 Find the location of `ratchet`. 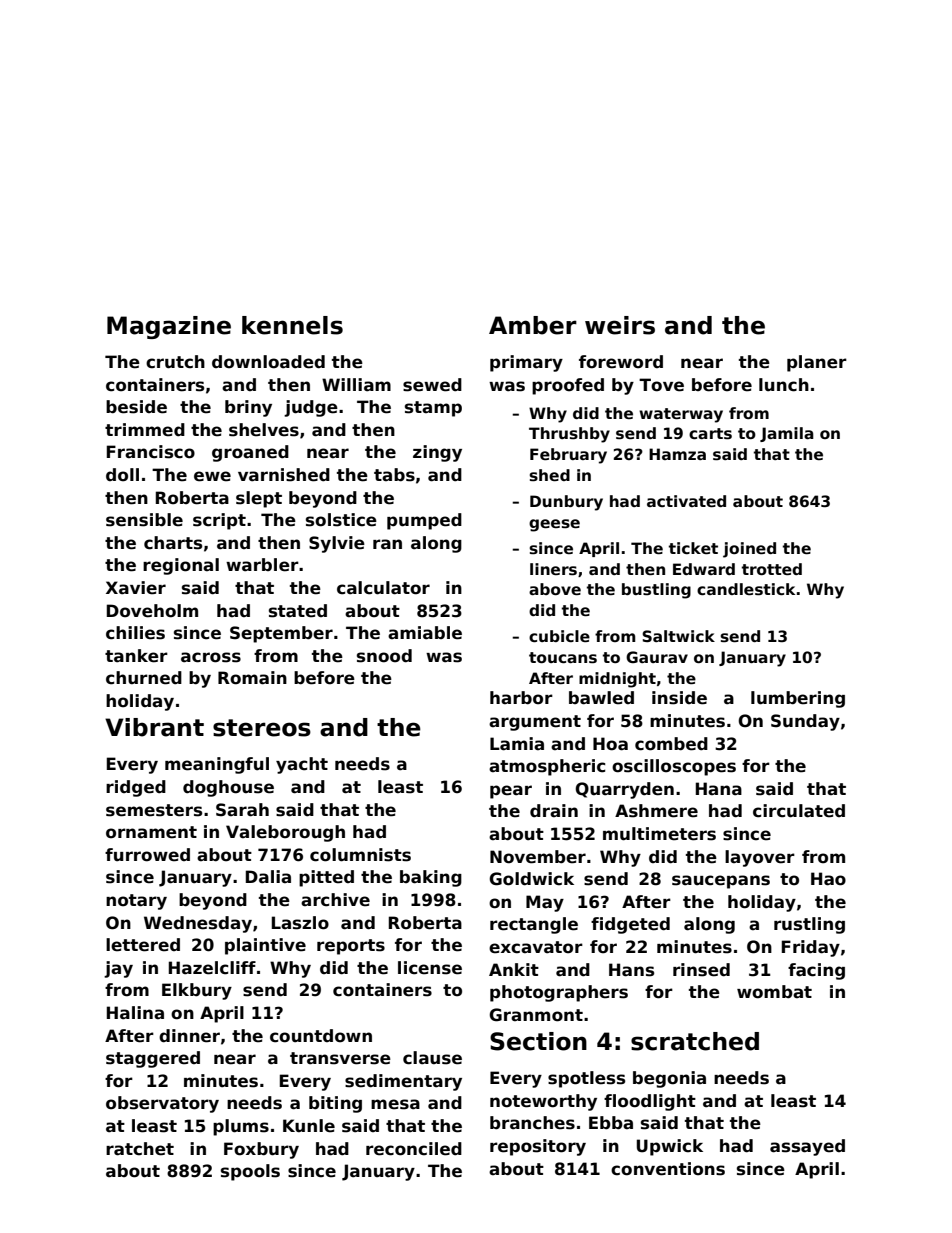

ratchet is located at coordinates (140, 1149).
